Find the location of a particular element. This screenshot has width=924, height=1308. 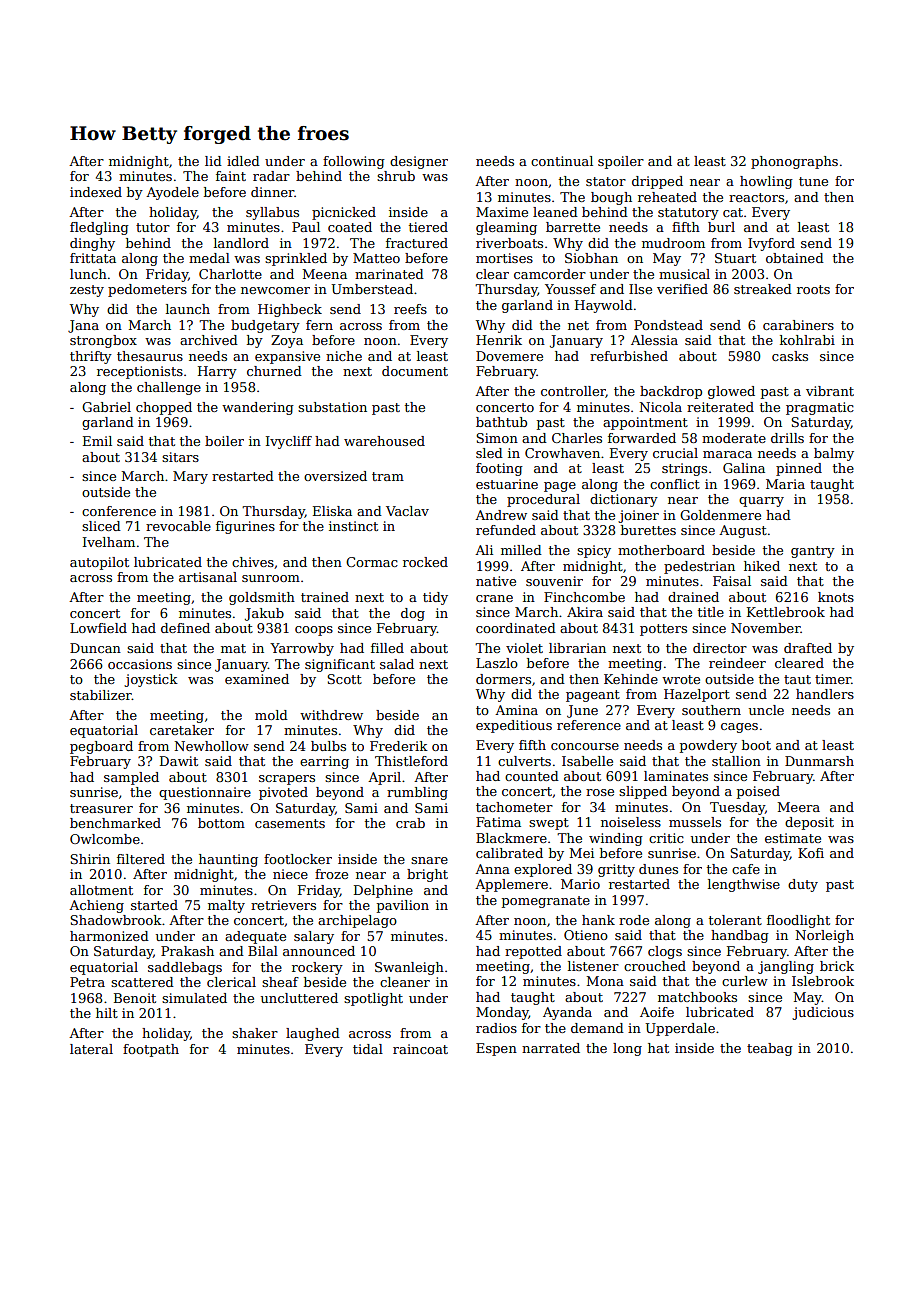

footpath is located at coordinates (151, 1050).
